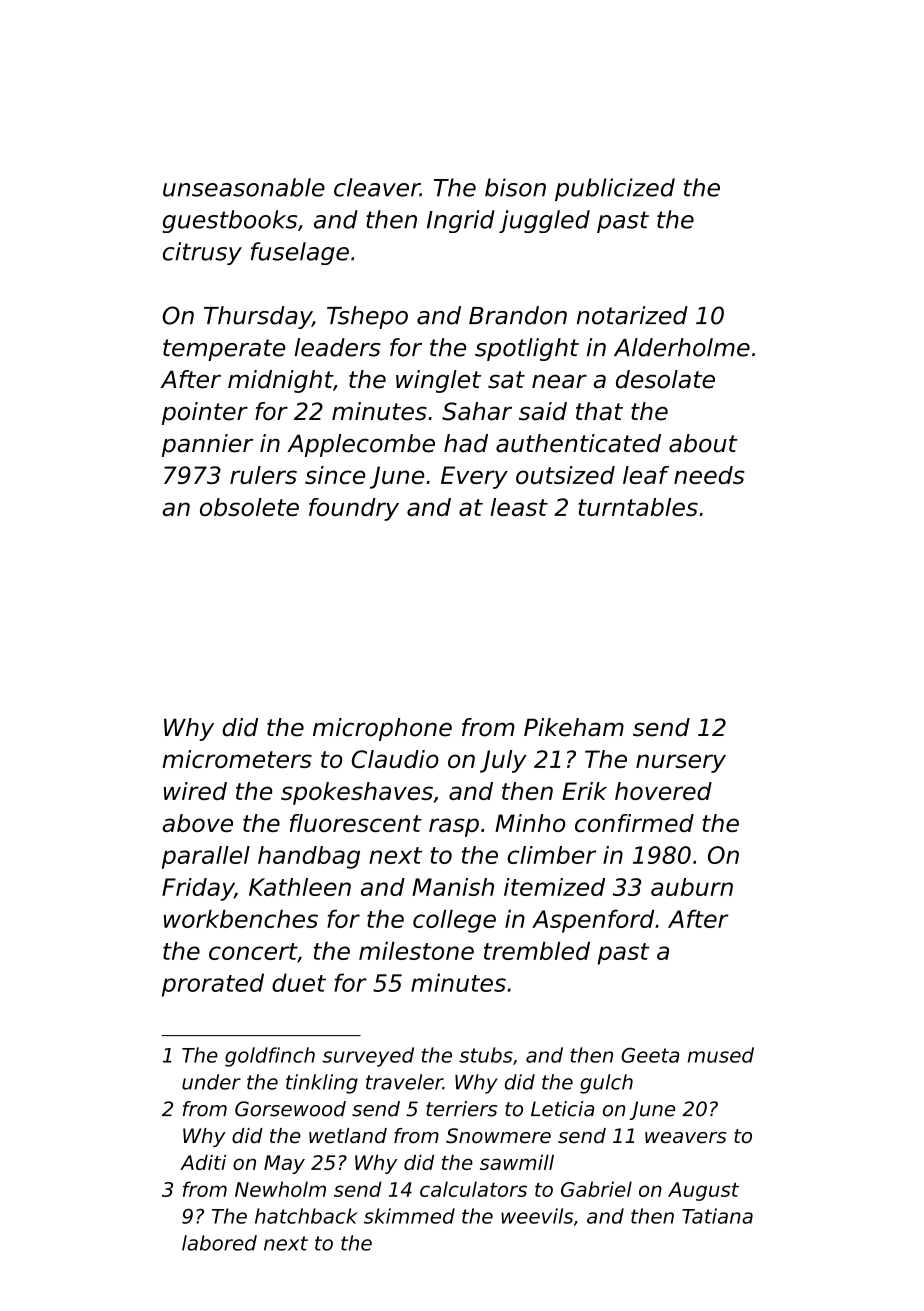 This screenshot has height=1311, width=924. What do you see at coordinates (237, 759) in the screenshot?
I see `micrometers` at bounding box center [237, 759].
